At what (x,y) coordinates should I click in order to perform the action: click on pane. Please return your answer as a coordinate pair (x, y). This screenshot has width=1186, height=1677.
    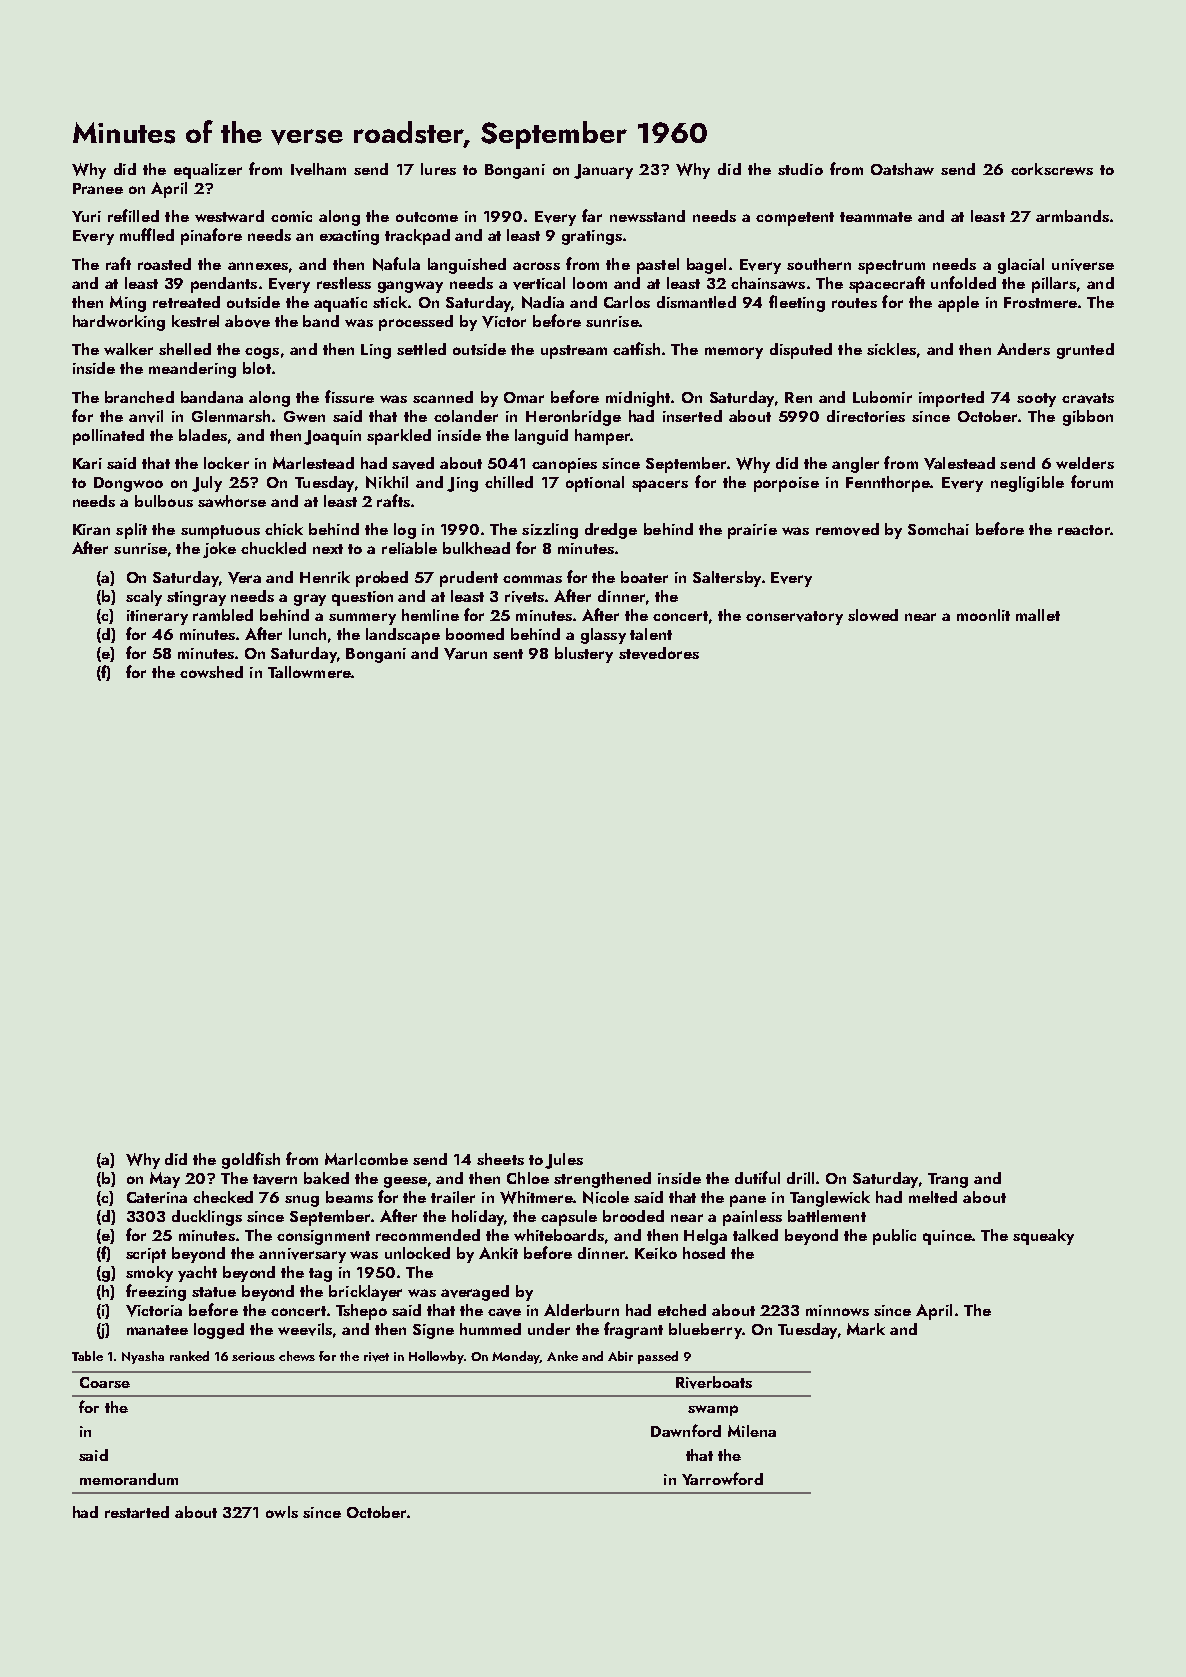
    Looking at the image, I should click on (748, 1201).
